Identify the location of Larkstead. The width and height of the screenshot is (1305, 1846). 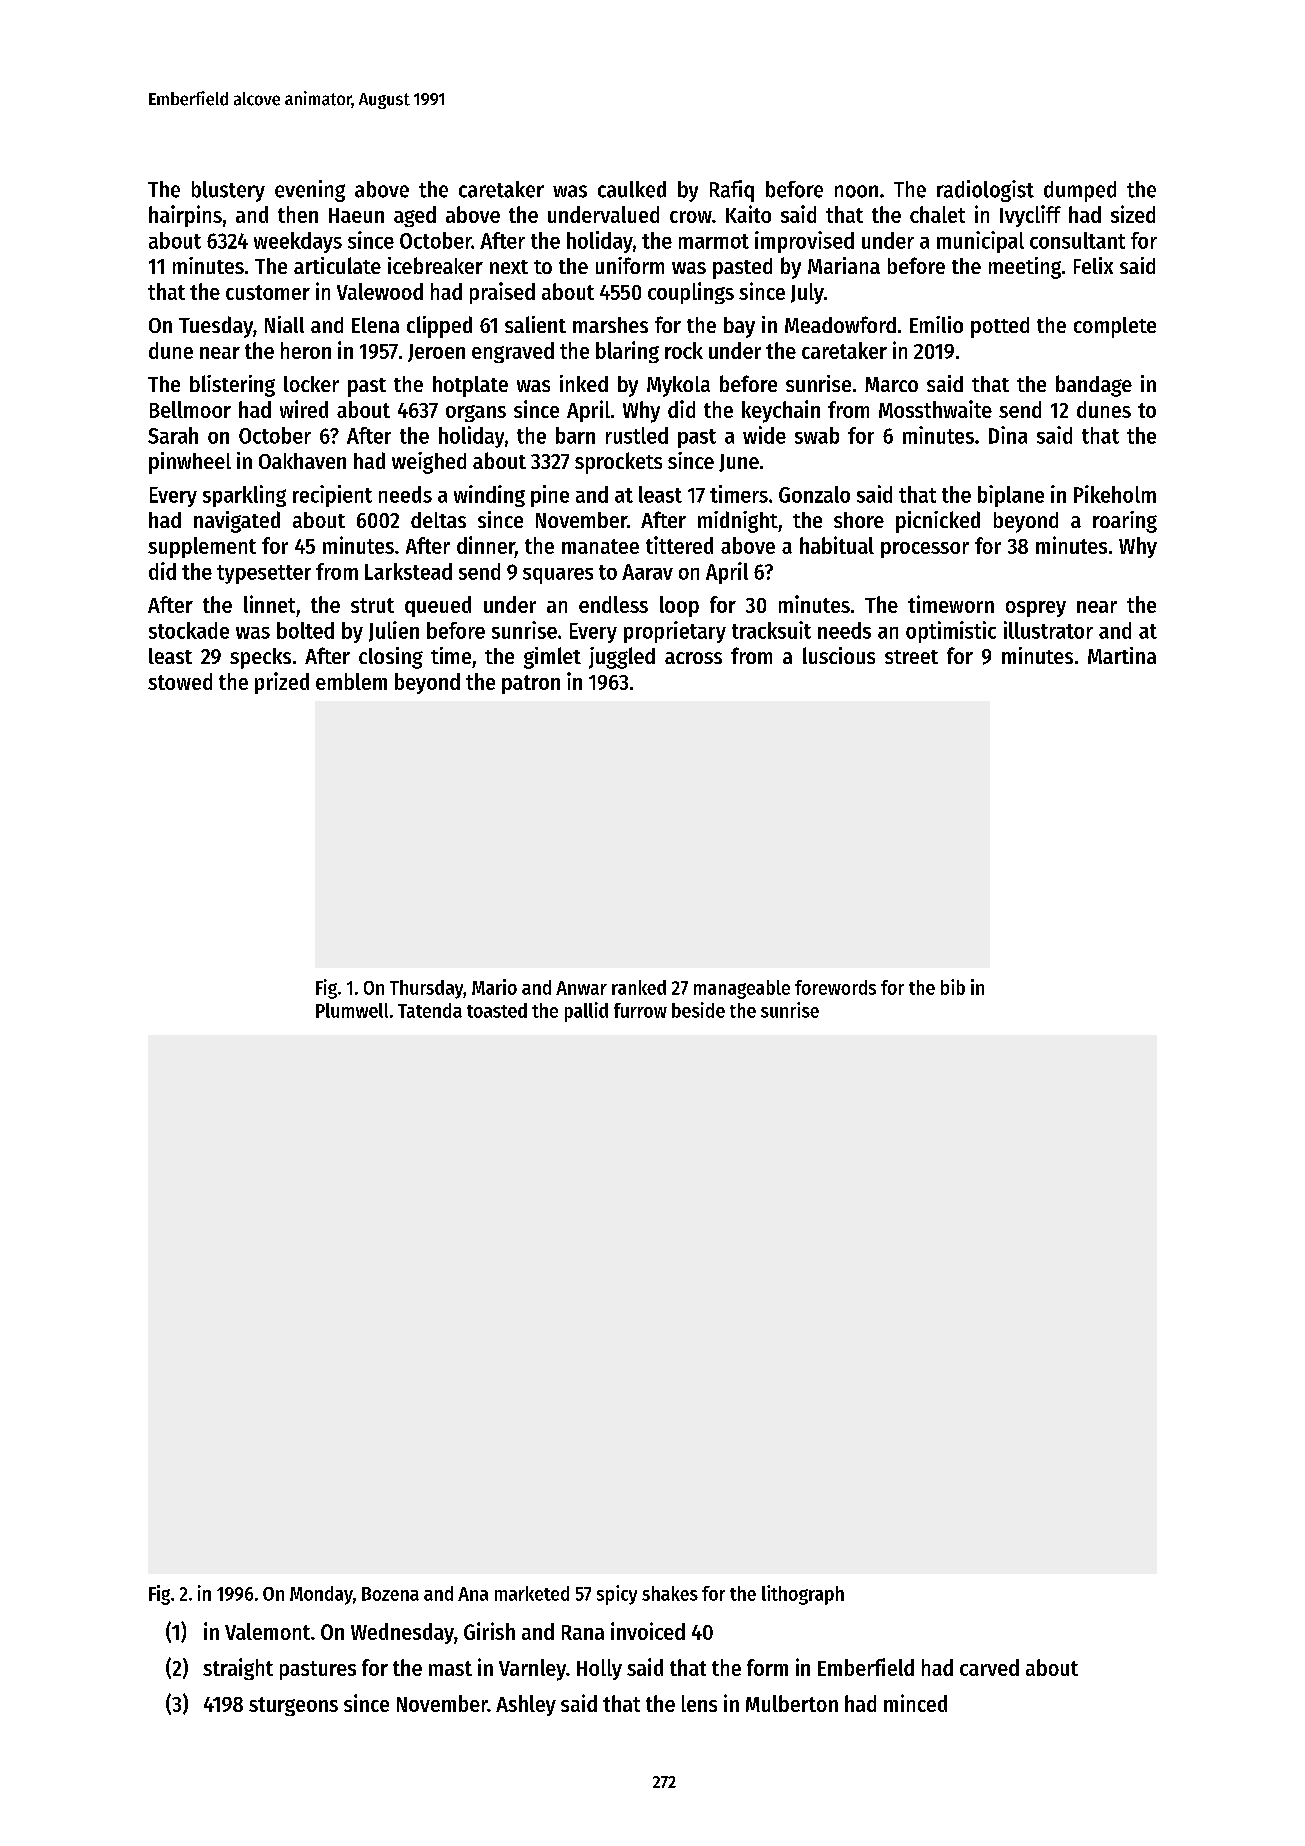
(408, 571).
